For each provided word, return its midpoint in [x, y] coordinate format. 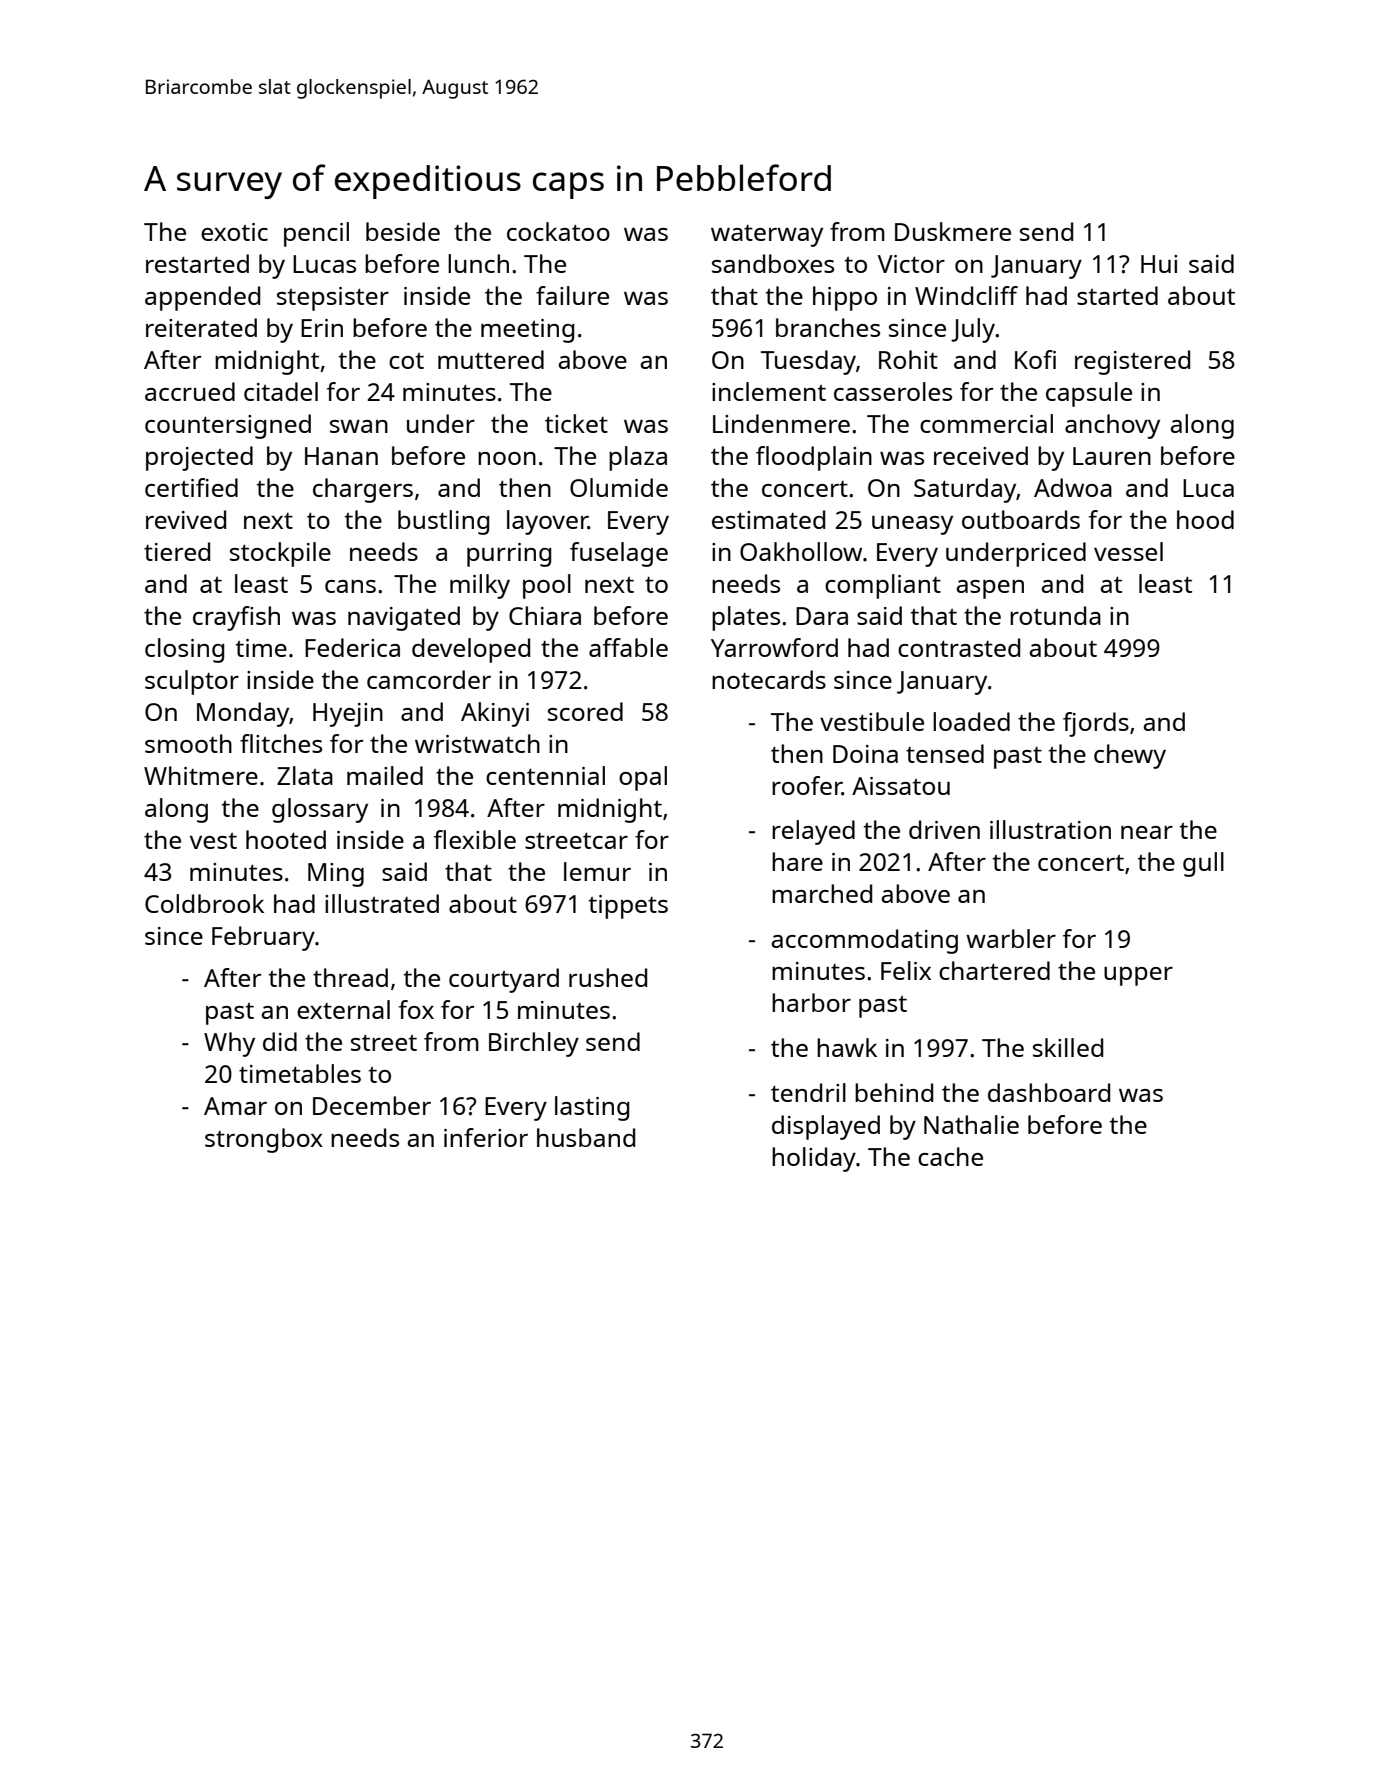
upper [1138, 976]
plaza [638, 458]
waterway [767, 236]
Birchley [534, 1044]
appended [202, 298]
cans [350, 586]
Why [229, 1044]
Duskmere [953, 231]
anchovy [1112, 426]
